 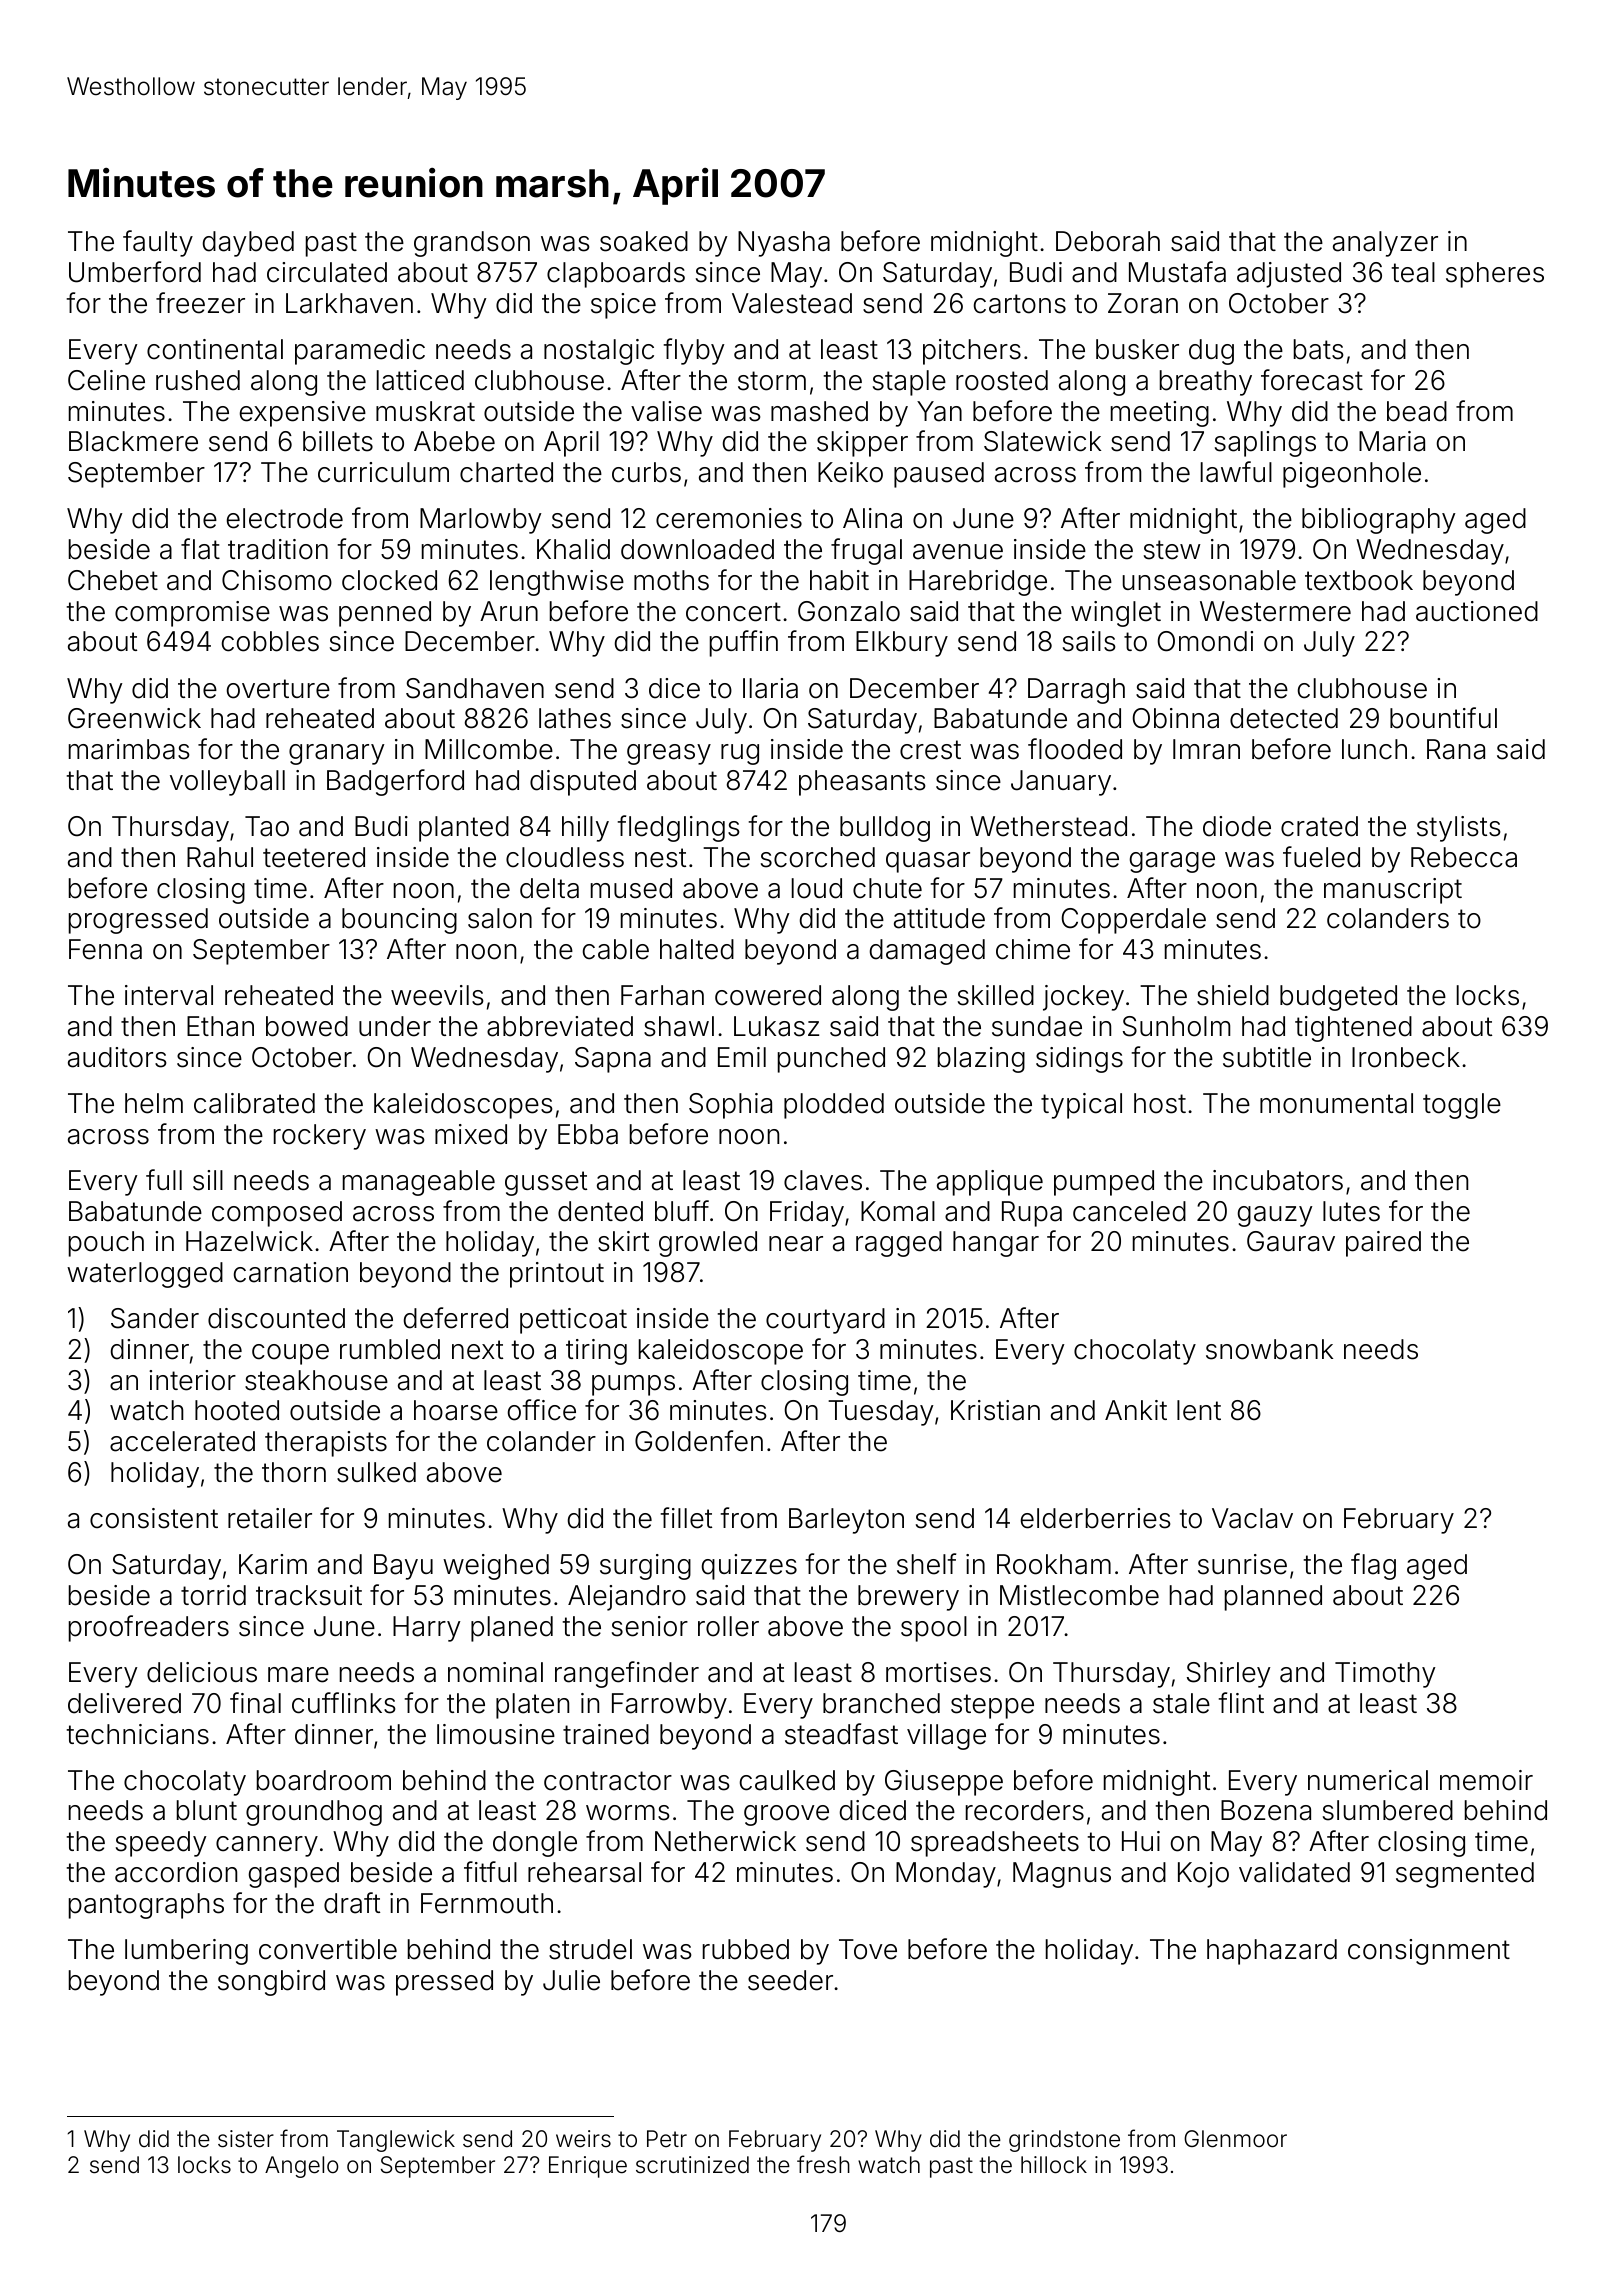 What do you see at coordinates (471, 1134) in the screenshot?
I see `mixed` at bounding box center [471, 1134].
